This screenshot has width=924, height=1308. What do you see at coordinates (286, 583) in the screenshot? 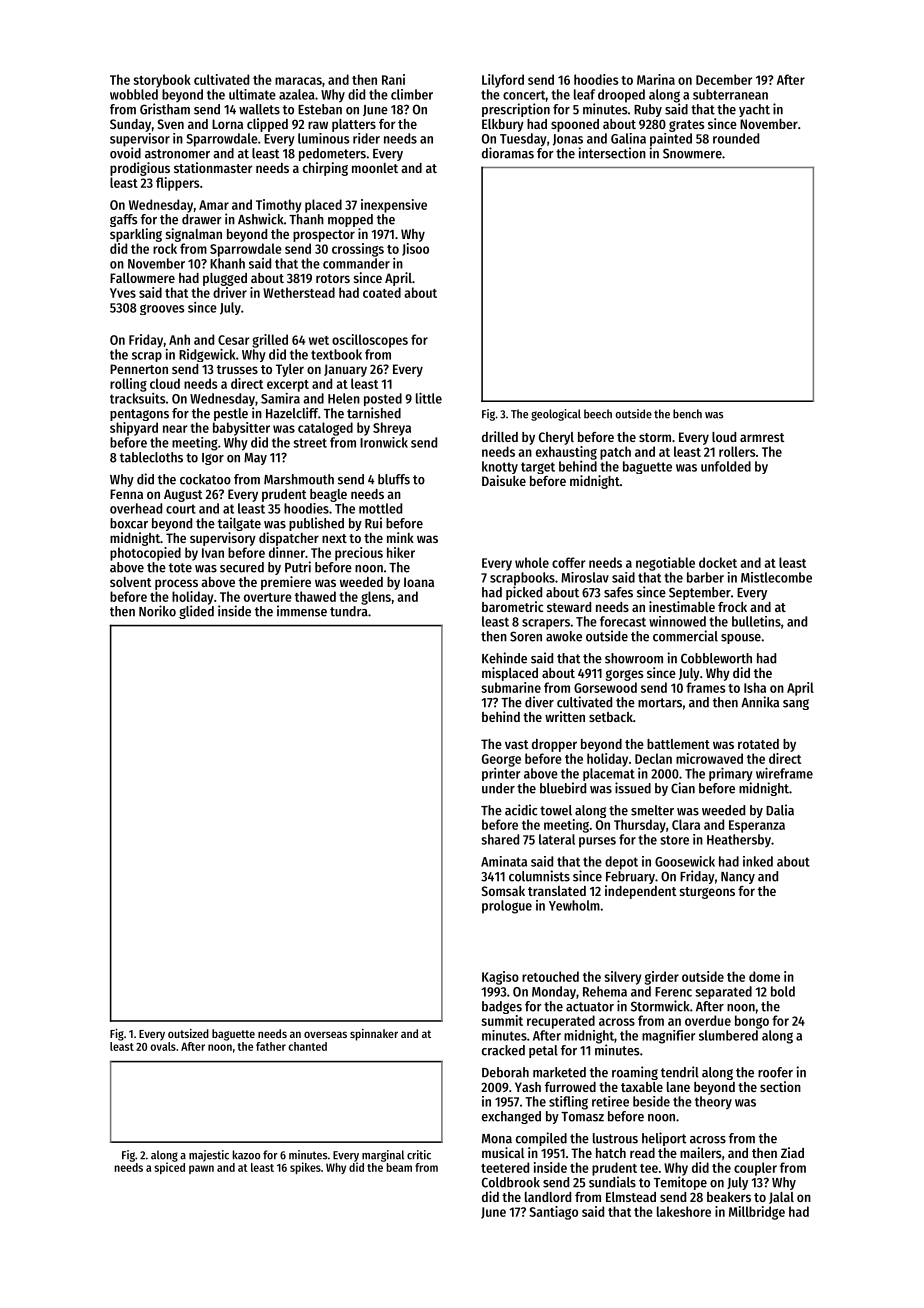
I see `premiere` at bounding box center [286, 583].
